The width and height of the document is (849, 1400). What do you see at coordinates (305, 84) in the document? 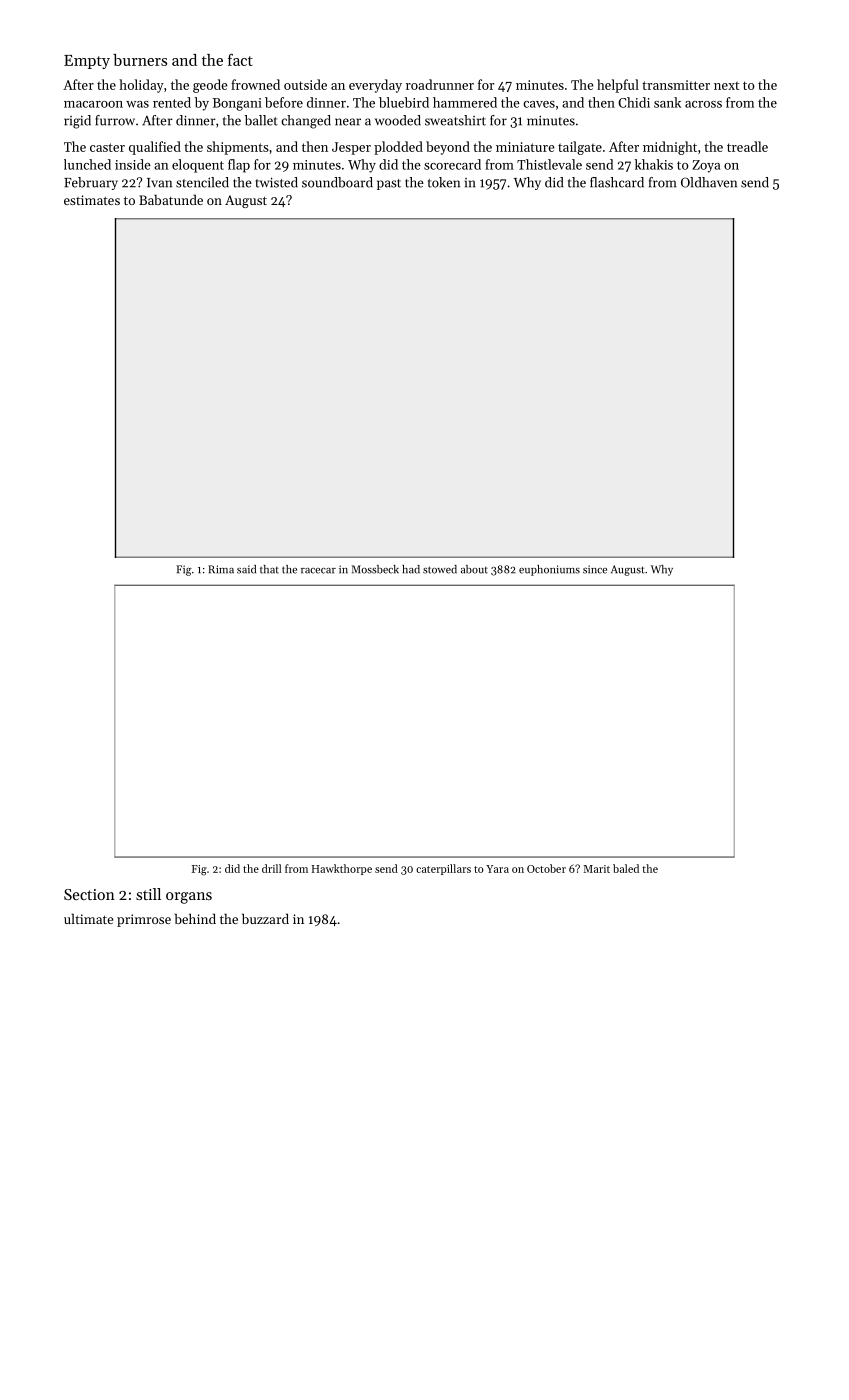
I see `outside` at bounding box center [305, 84].
